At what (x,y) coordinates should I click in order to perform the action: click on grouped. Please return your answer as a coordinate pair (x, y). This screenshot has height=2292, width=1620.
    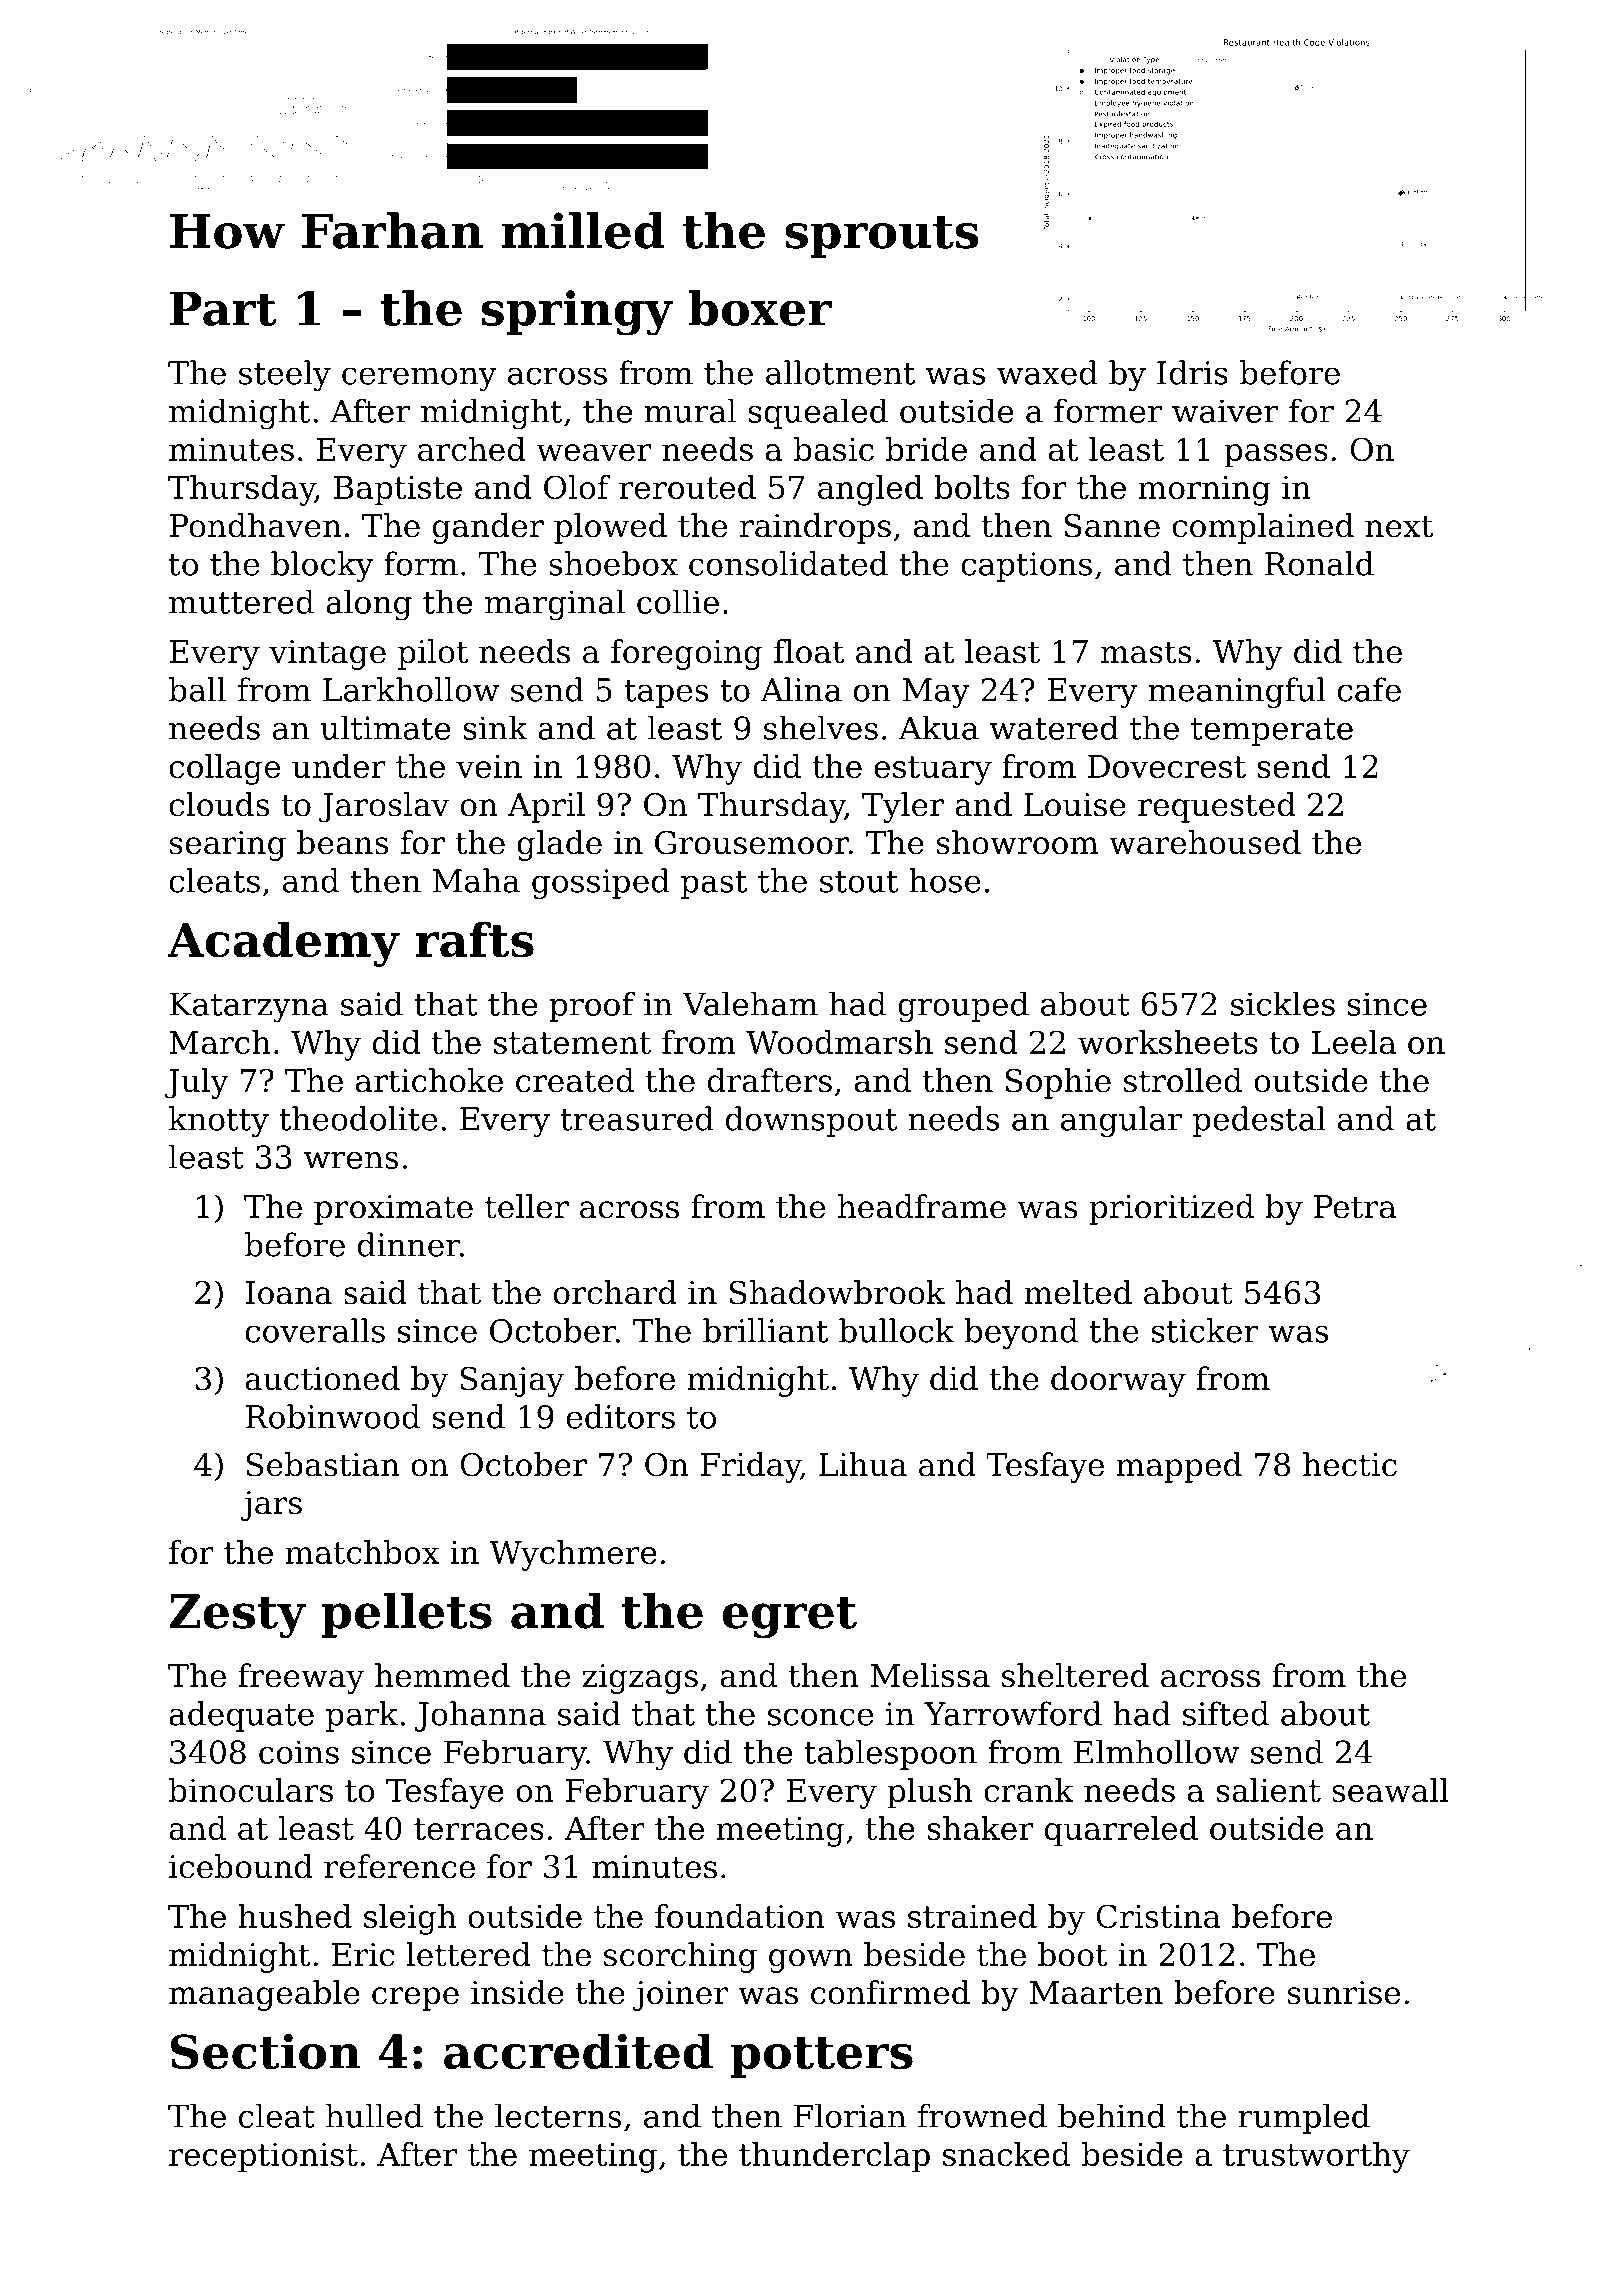
    Looking at the image, I should click on (963, 1007).
